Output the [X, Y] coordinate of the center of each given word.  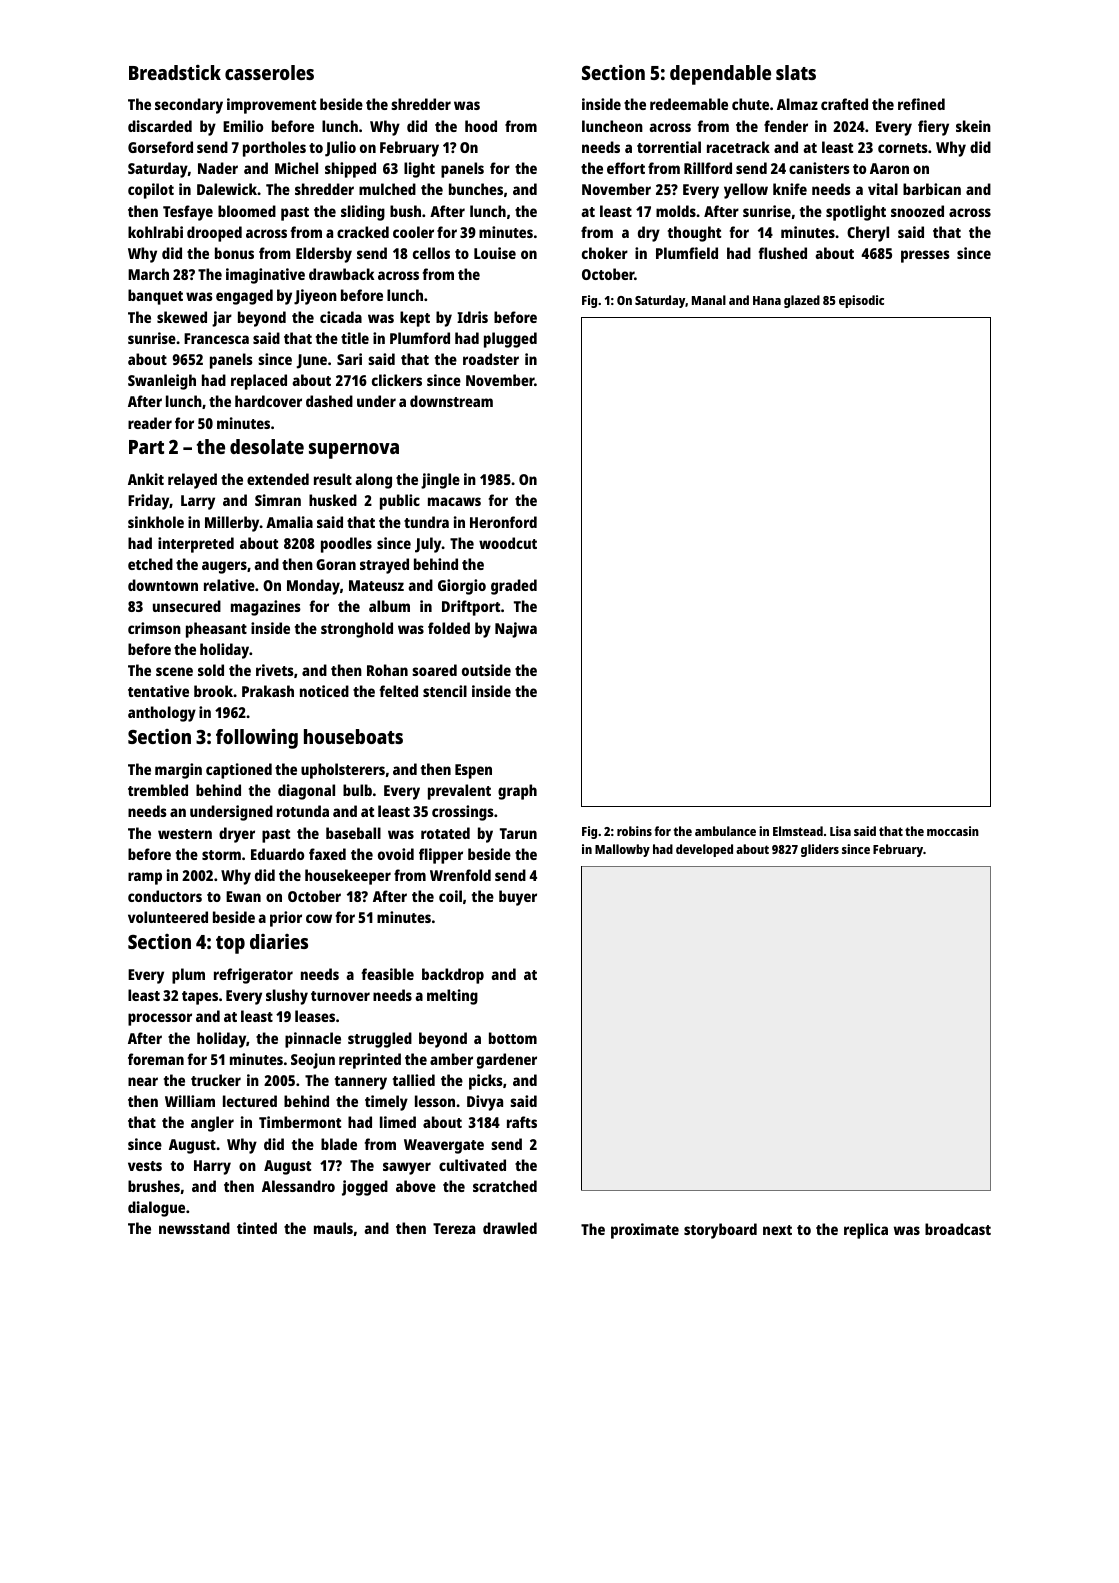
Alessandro [298, 1186]
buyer [518, 898]
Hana [767, 300]
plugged [510, 340]
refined [921, 104]
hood [481, 126]
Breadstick [175, 72]
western [185, 834]
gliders [820, 850]
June [312, 361]
